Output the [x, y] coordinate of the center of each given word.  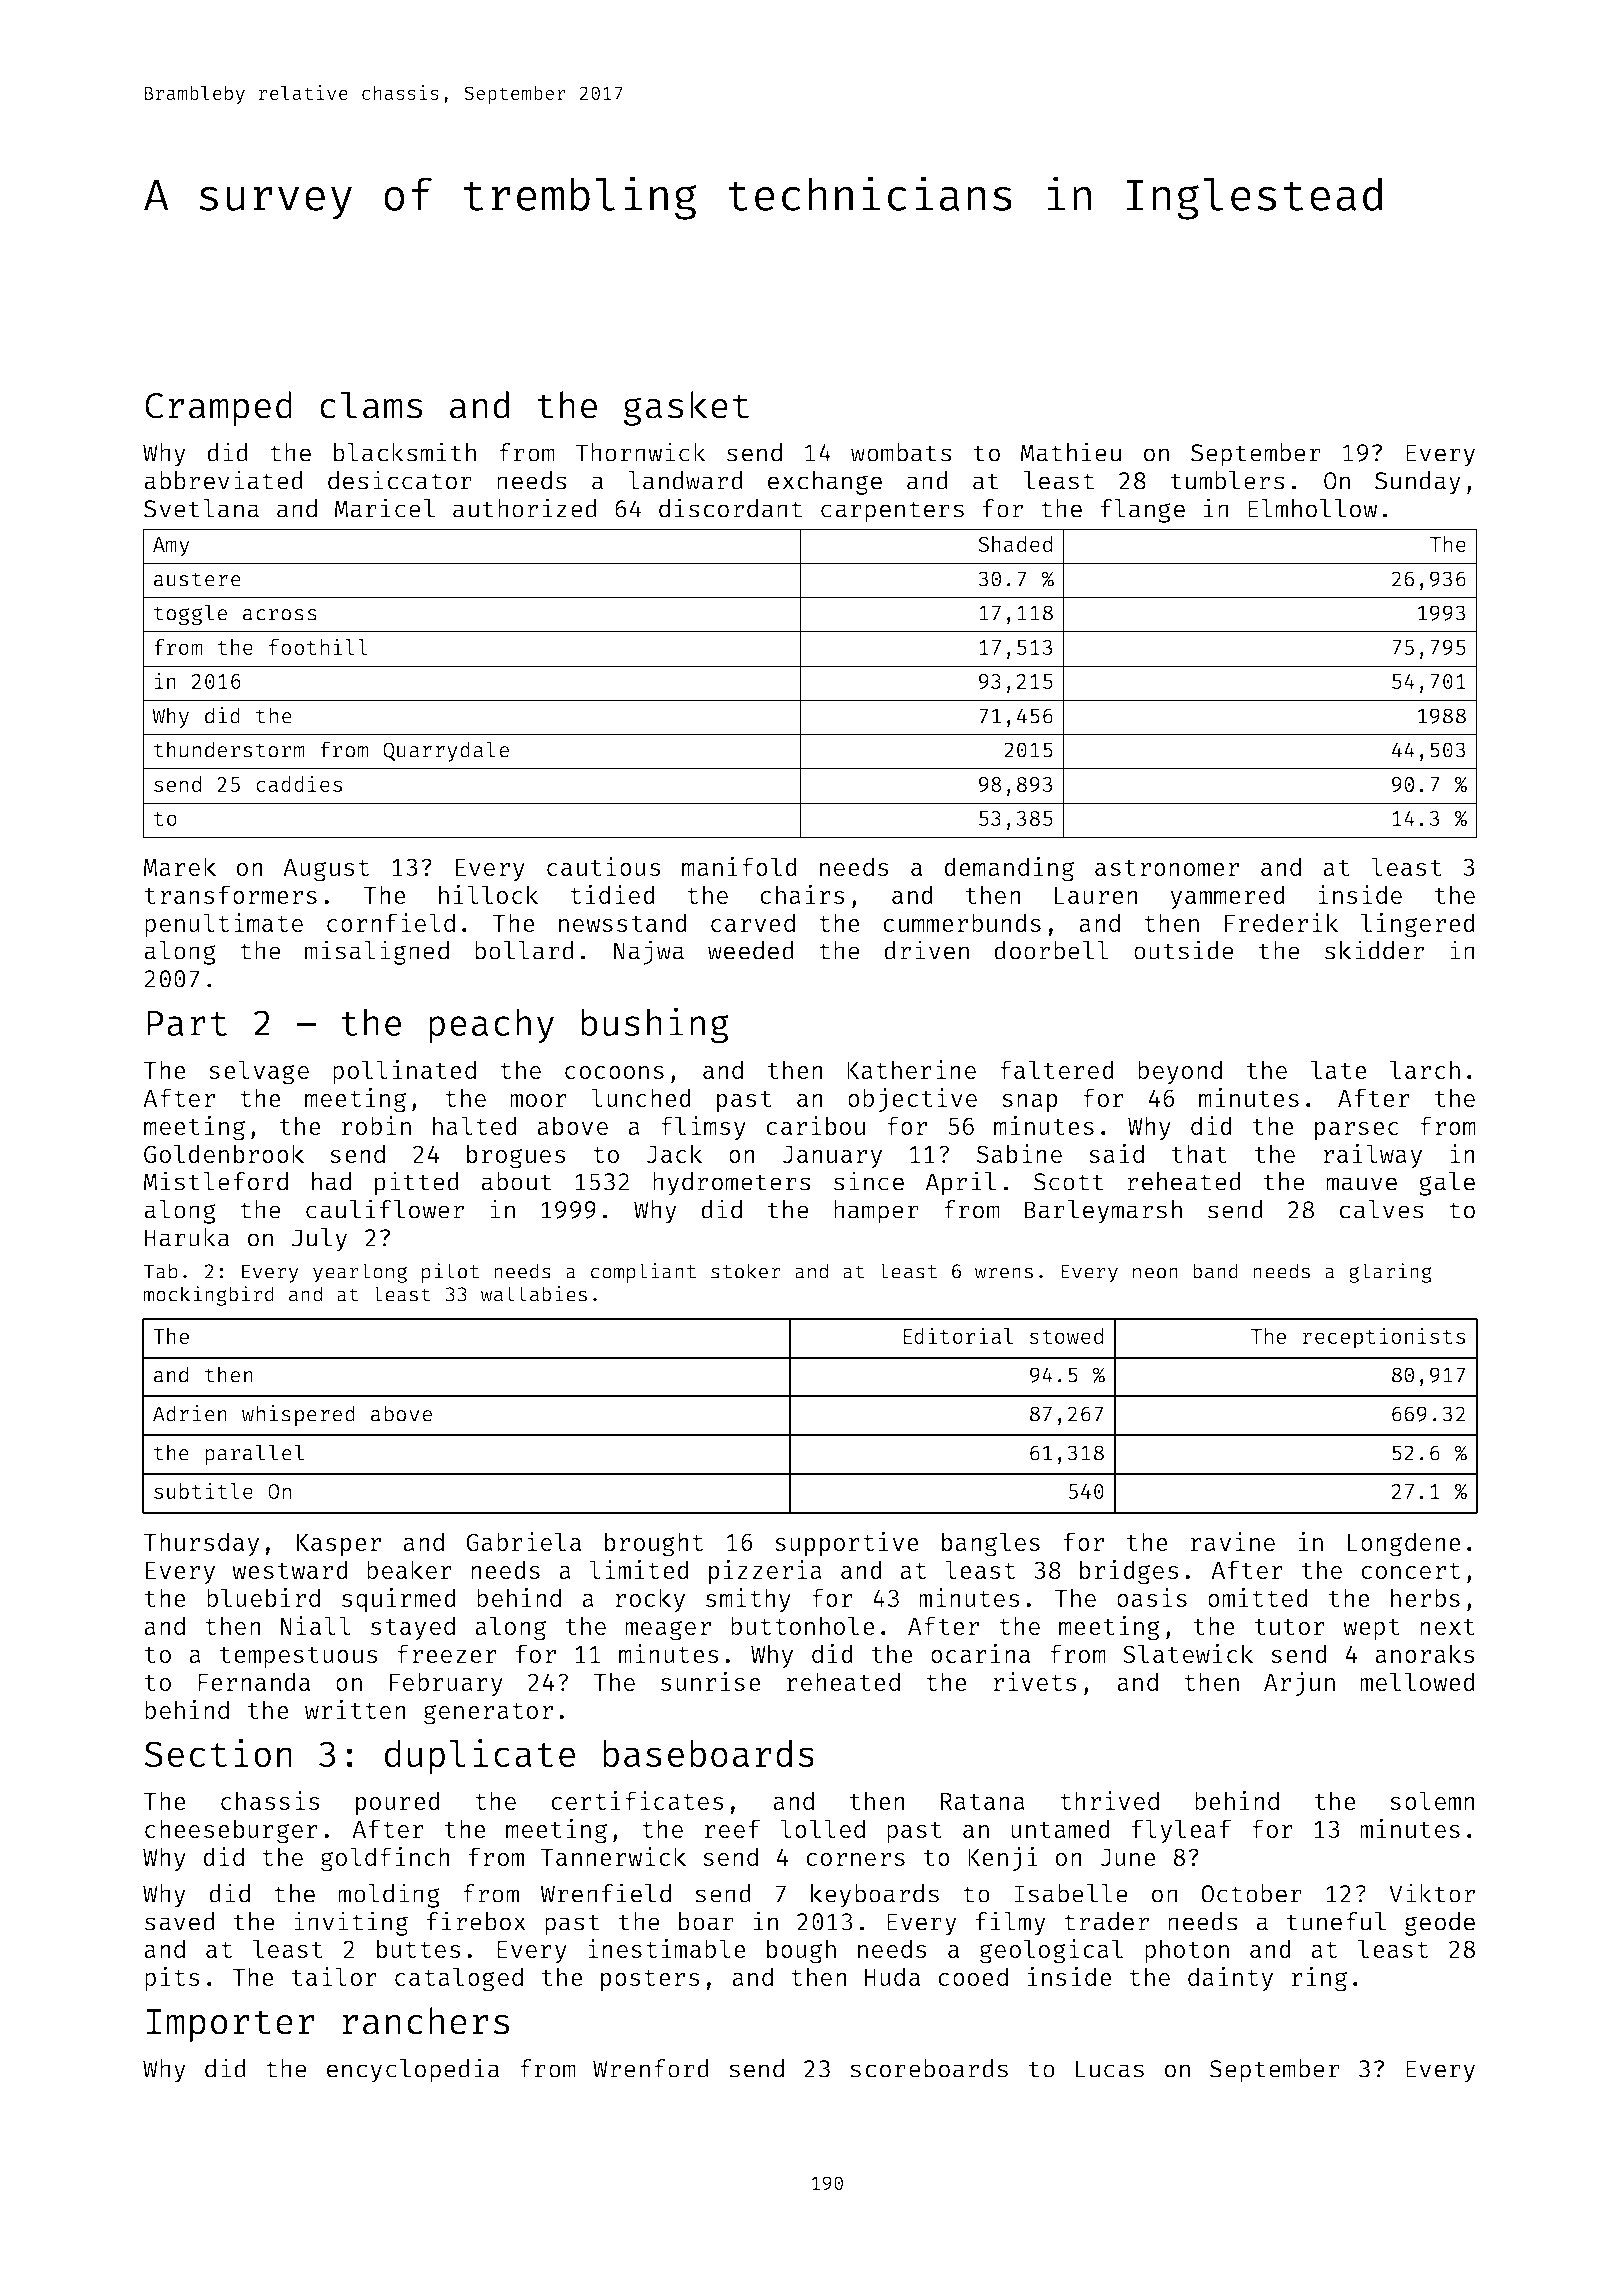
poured [398, 1803]
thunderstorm [229, 749]
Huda [893, 1976]
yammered [1227, 897]
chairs [802, 894]
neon [1155, 1273]
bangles [991, 1544]
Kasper [339, 1545]
